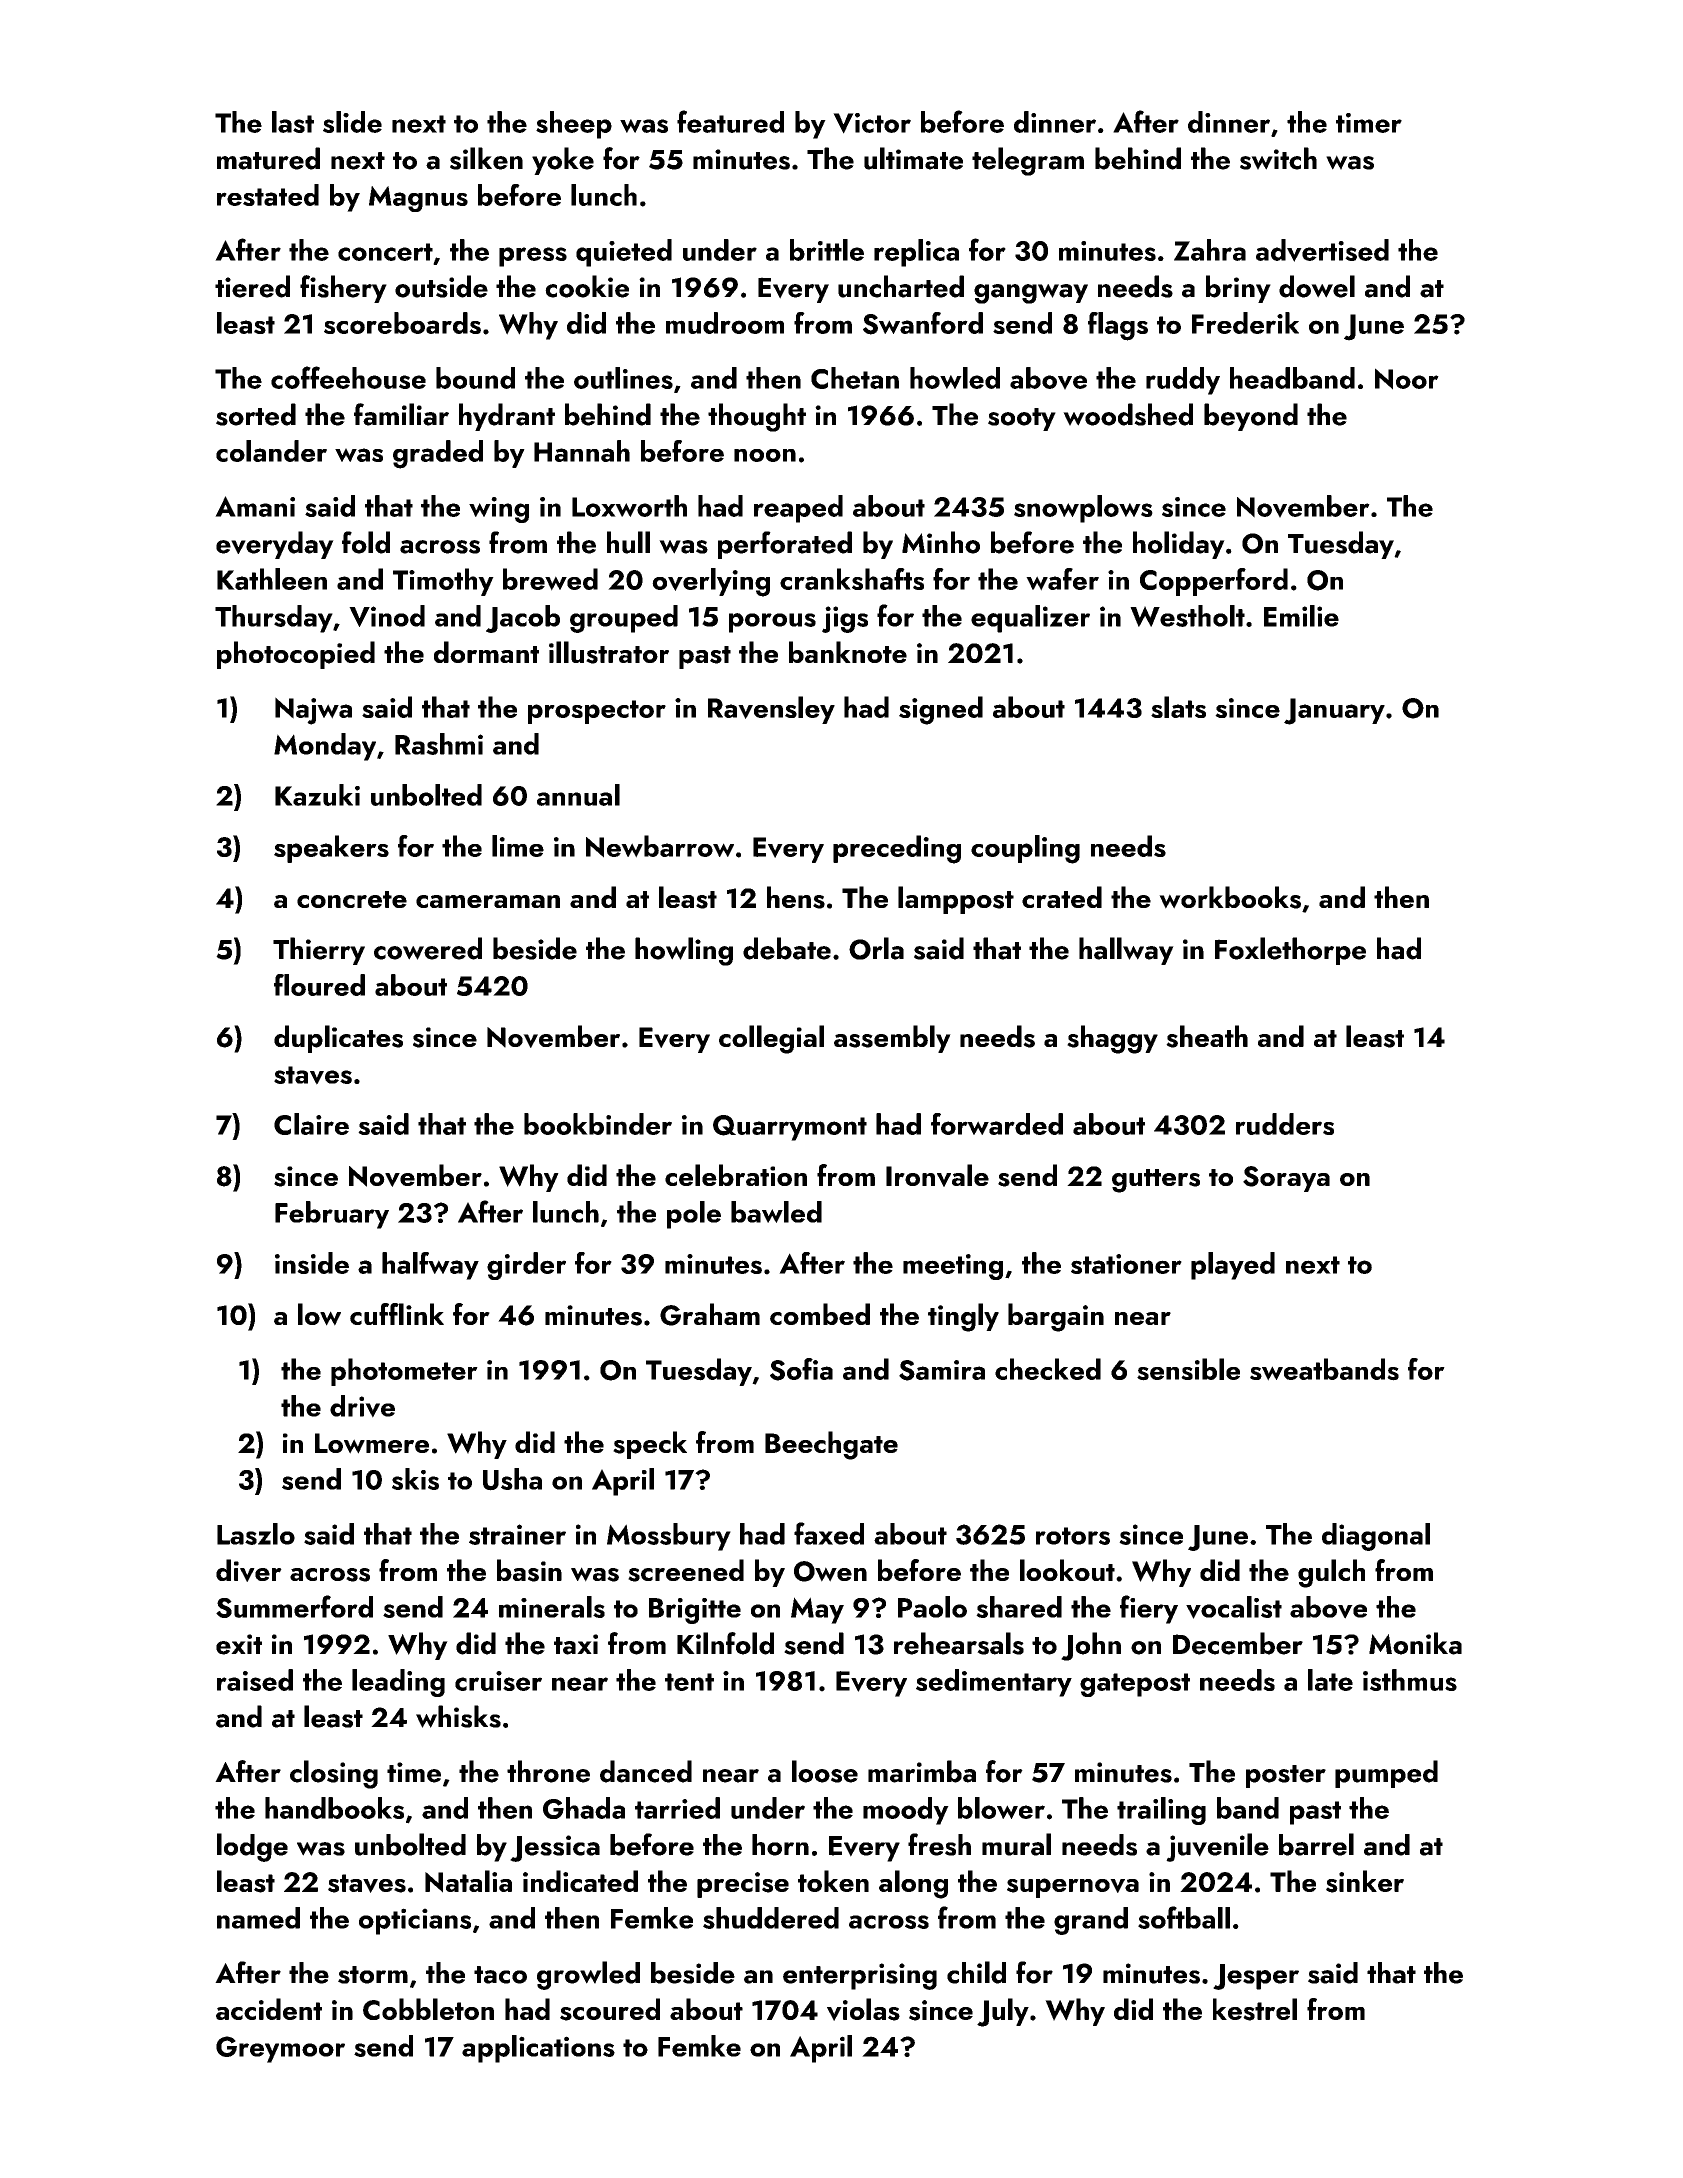 This document has height=2178, width=1683. What do you see at coordinates (574, 125) in the document?
I see `sheep` at bounding box center [574, 125].
